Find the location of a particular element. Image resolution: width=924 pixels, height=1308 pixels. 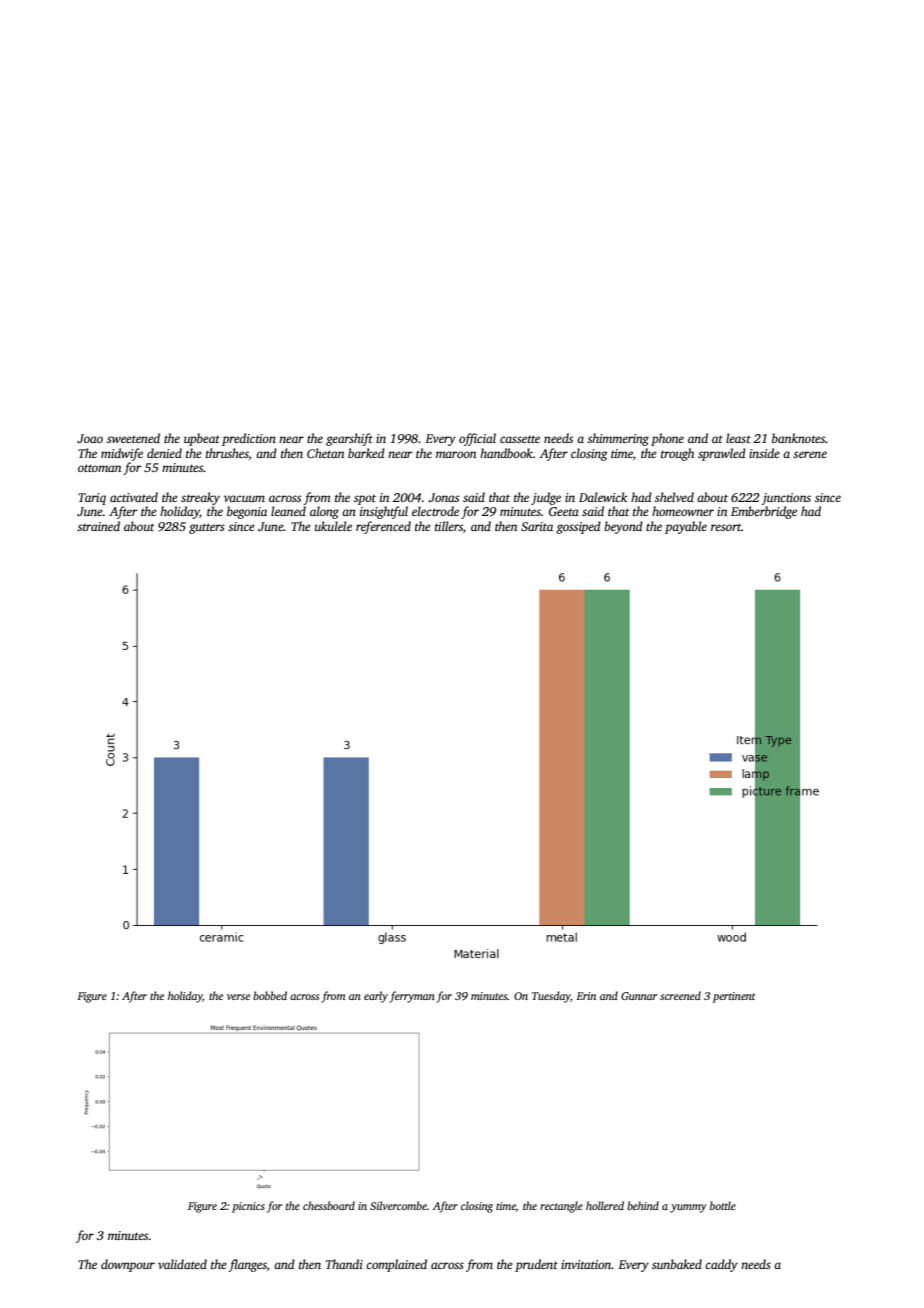

picnics is located at coordinates (248, 1207).
